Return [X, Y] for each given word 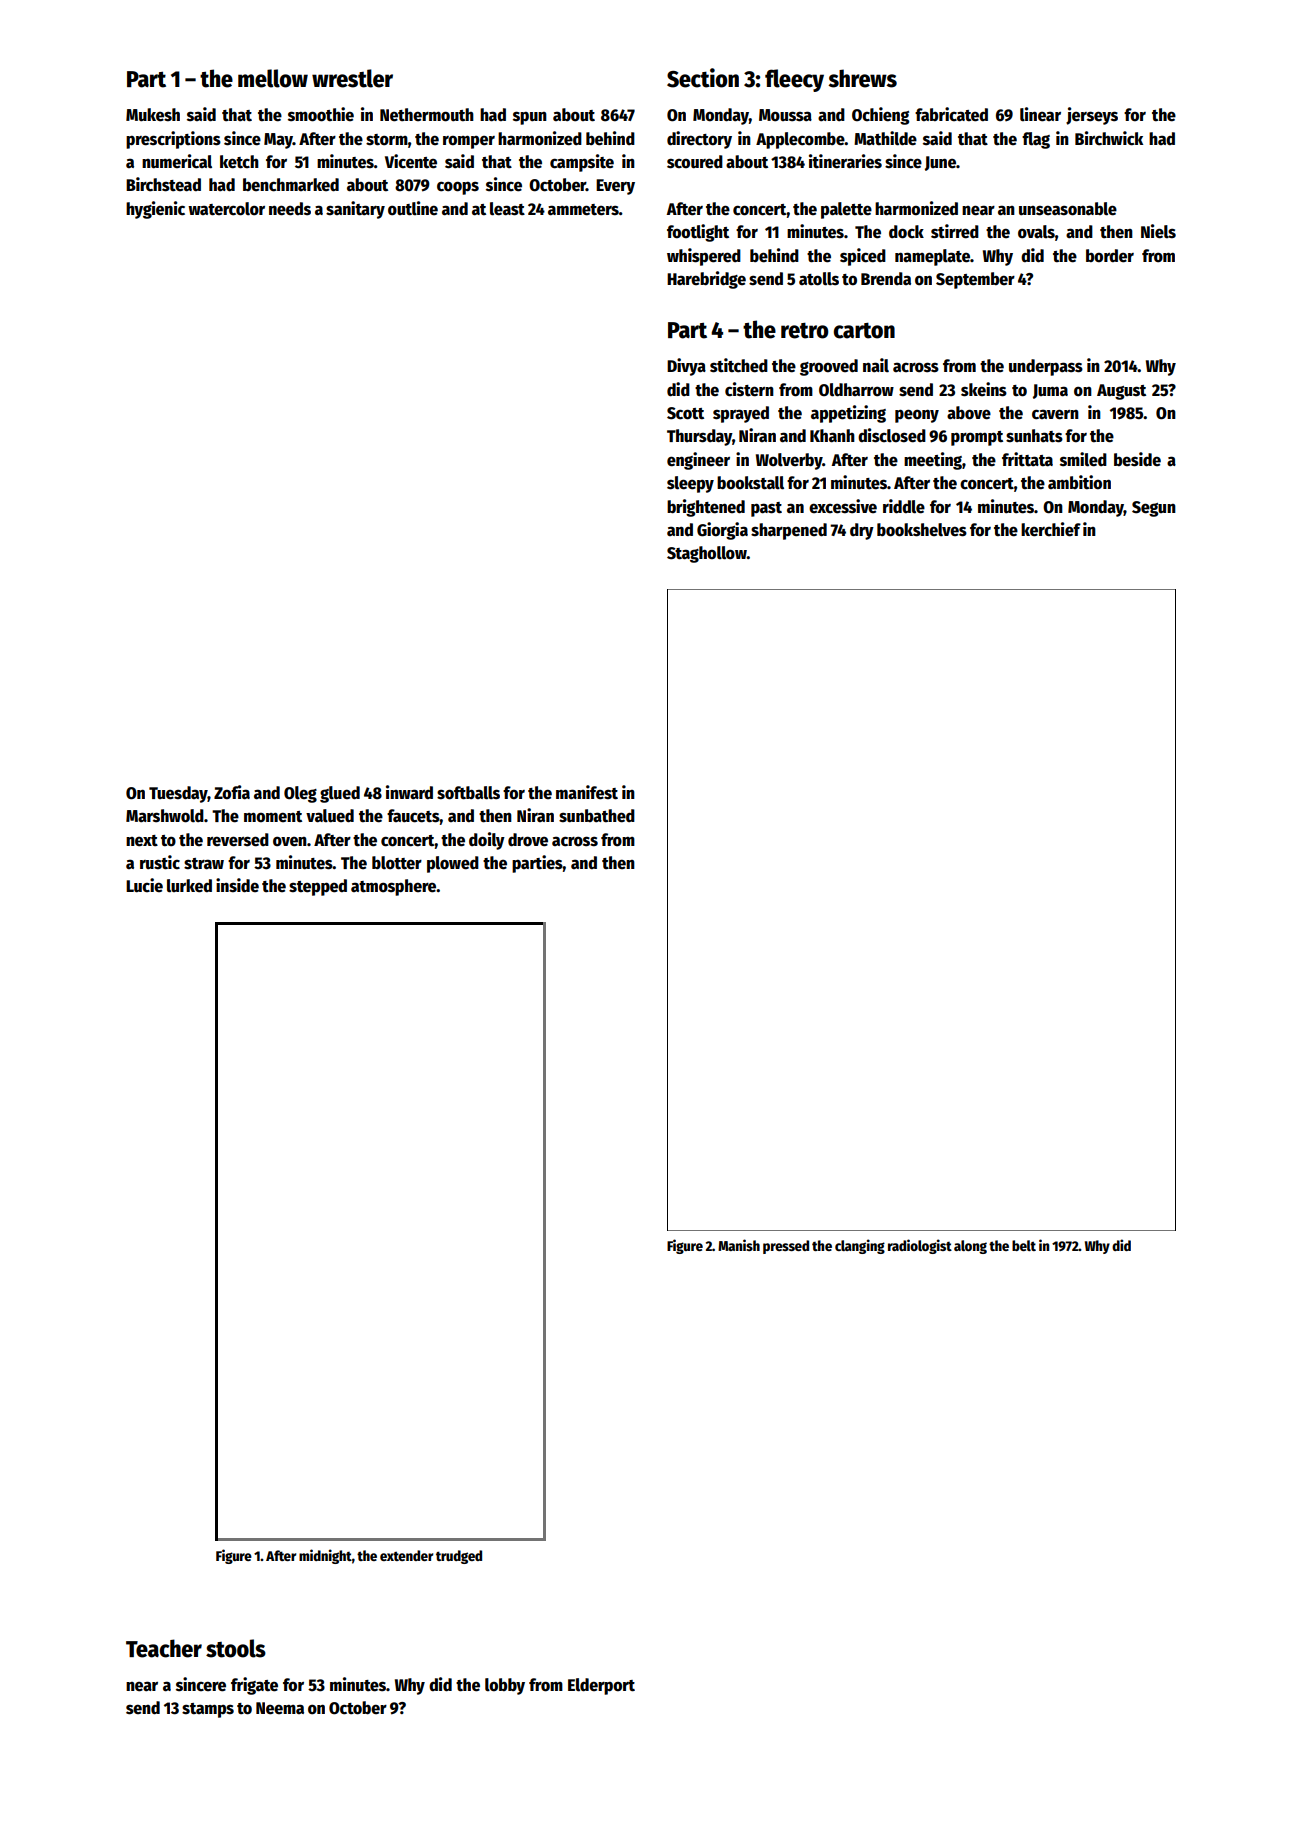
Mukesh [153, 115]
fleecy [794, 80]
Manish [739, 1245]
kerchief [1051, 529]
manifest [587, 792]
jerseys [1092, 116]
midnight [325, 1556]
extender [406, 1555]
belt [1024, 1245]
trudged [459, 1557]
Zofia [232, 792]
